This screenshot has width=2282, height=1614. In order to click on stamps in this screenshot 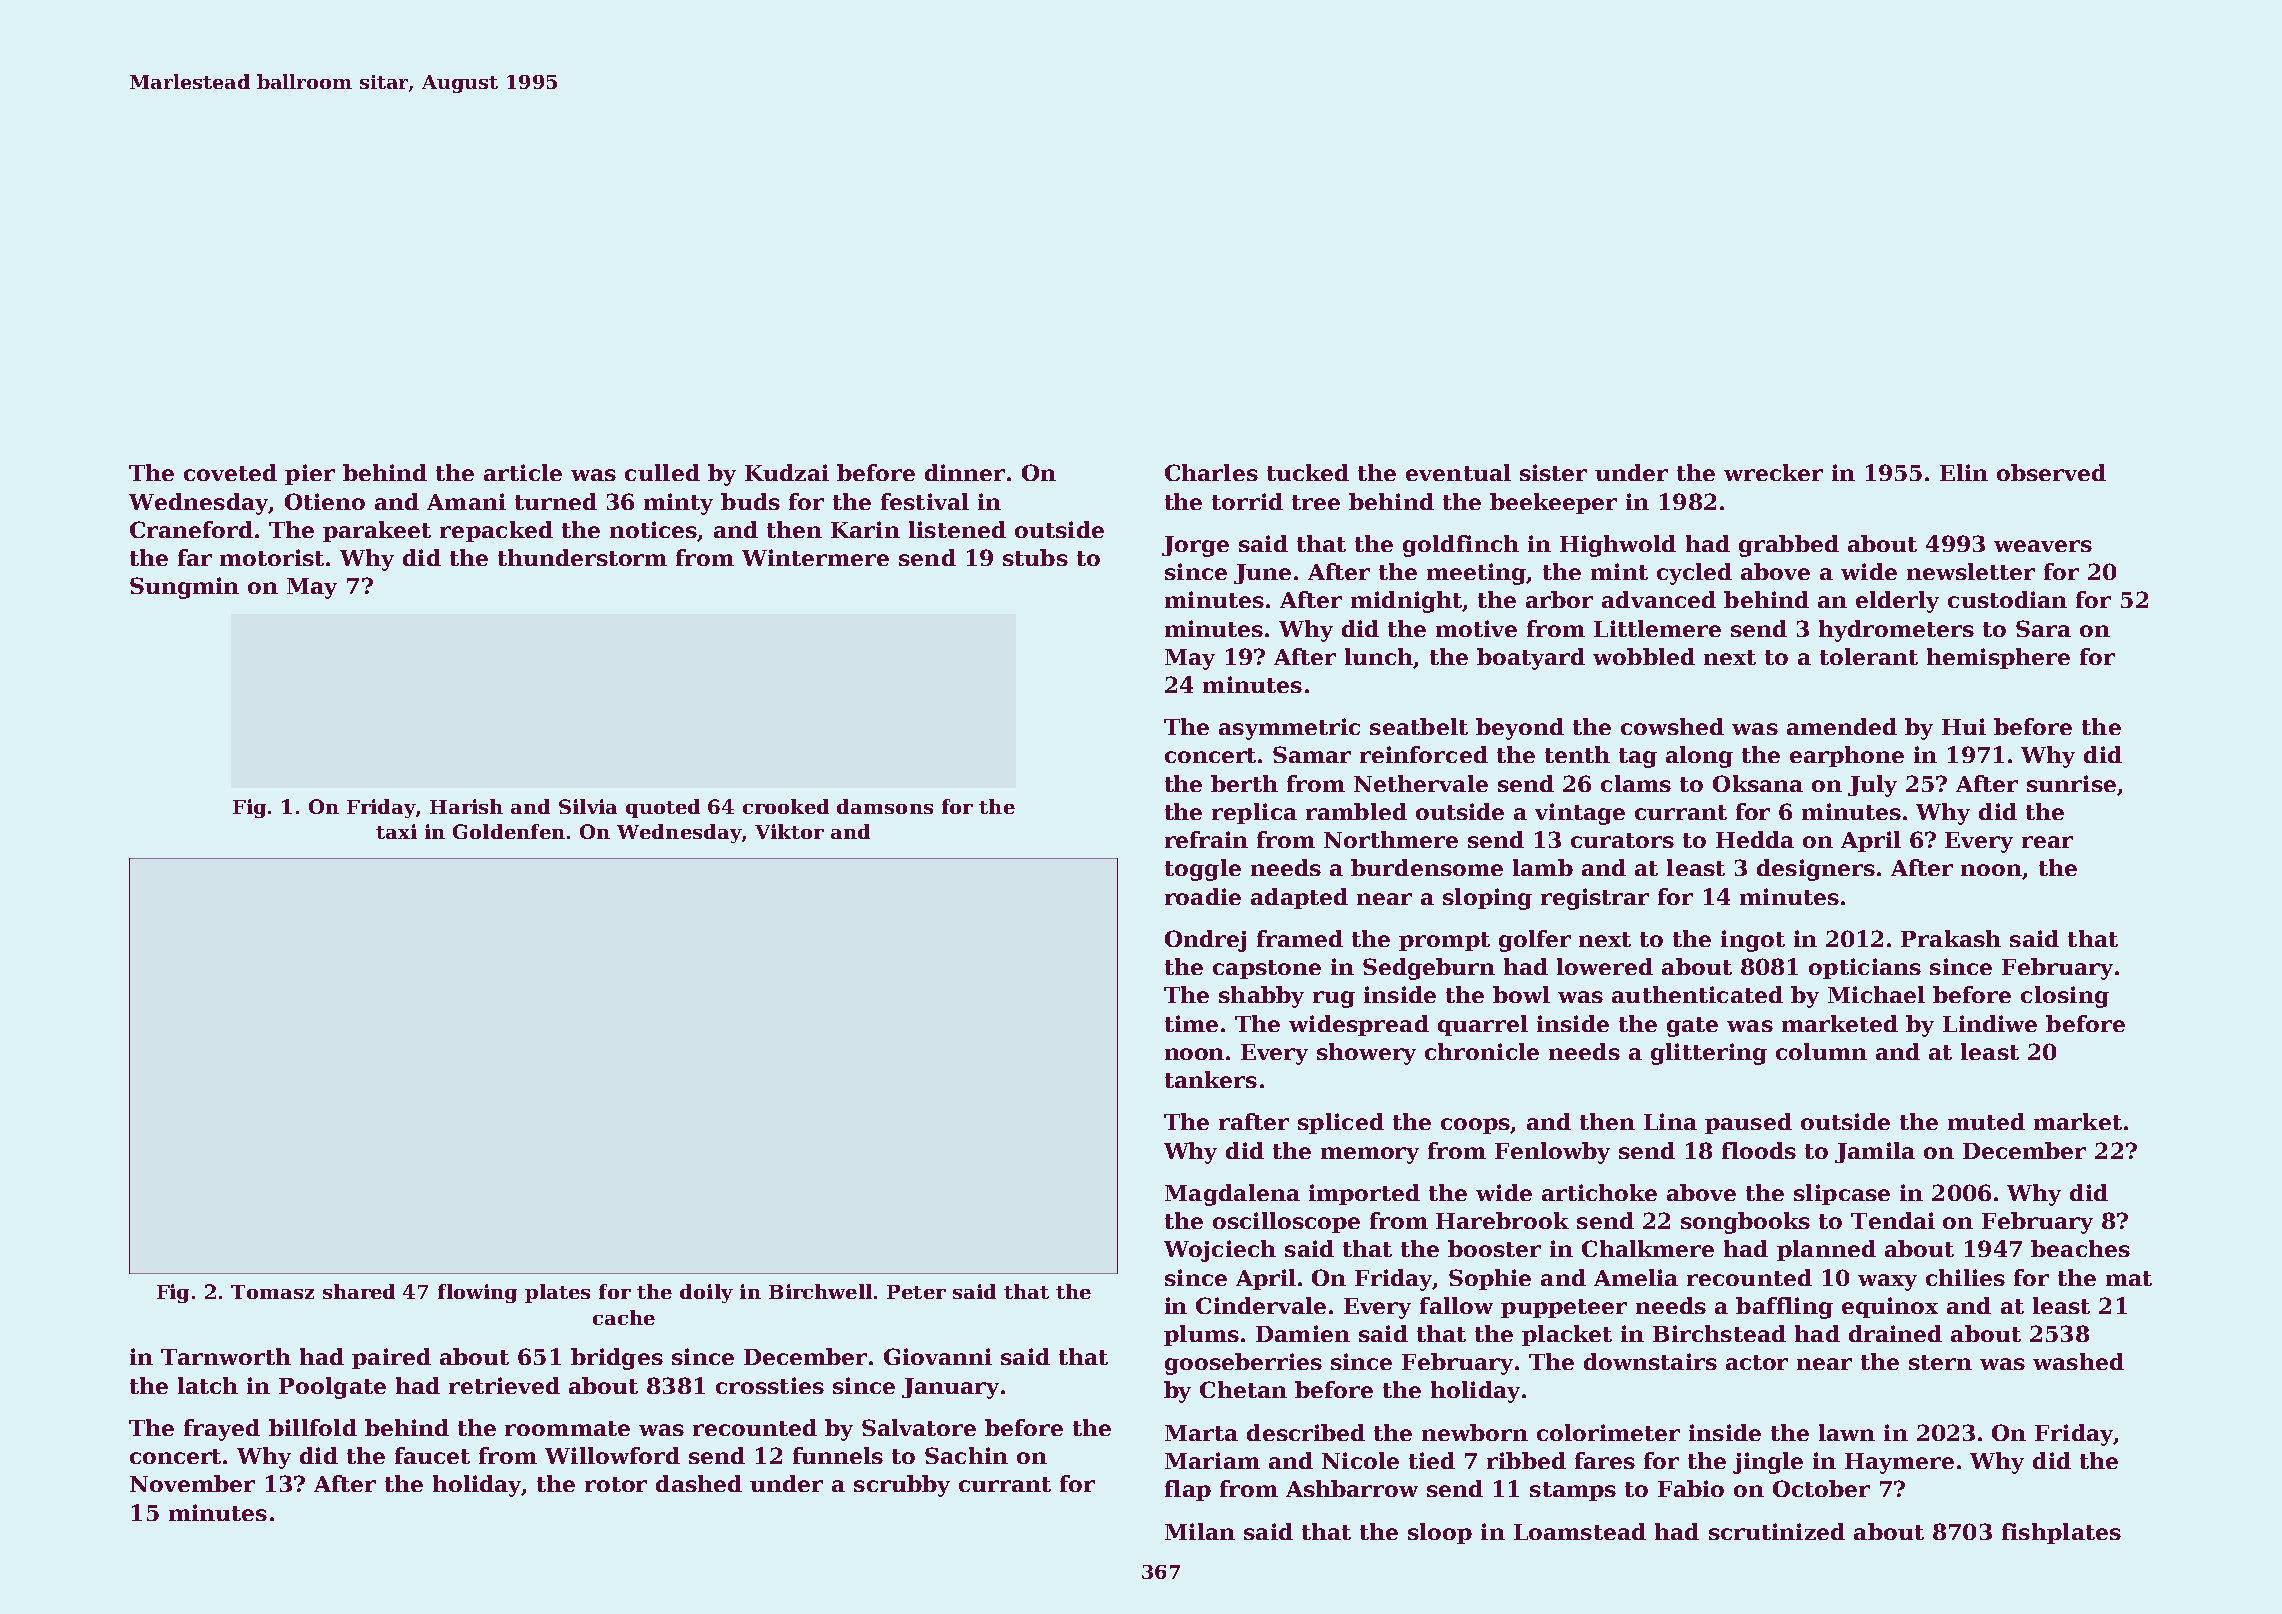, I will do `click(1573, 1491)`.
